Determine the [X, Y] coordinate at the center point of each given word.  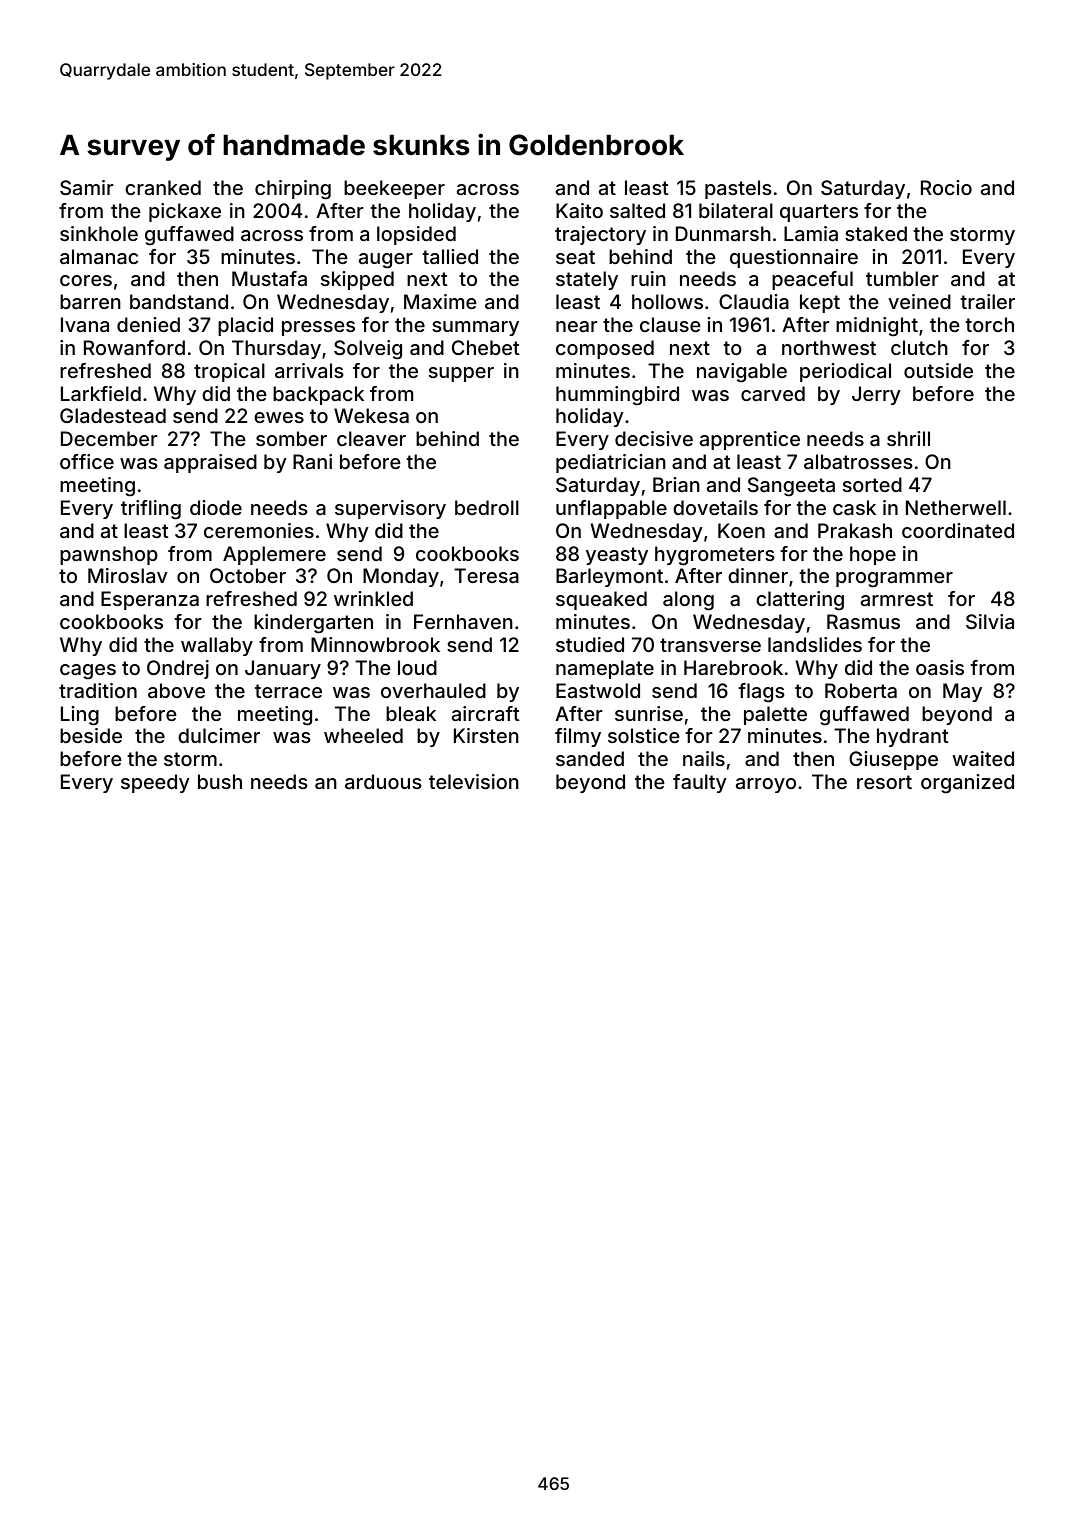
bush [220, 781]
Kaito [579, 210]
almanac [99, 256]
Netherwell [956, 507]
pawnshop [109, 555]
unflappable [611, 509]
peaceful [812, 280]
